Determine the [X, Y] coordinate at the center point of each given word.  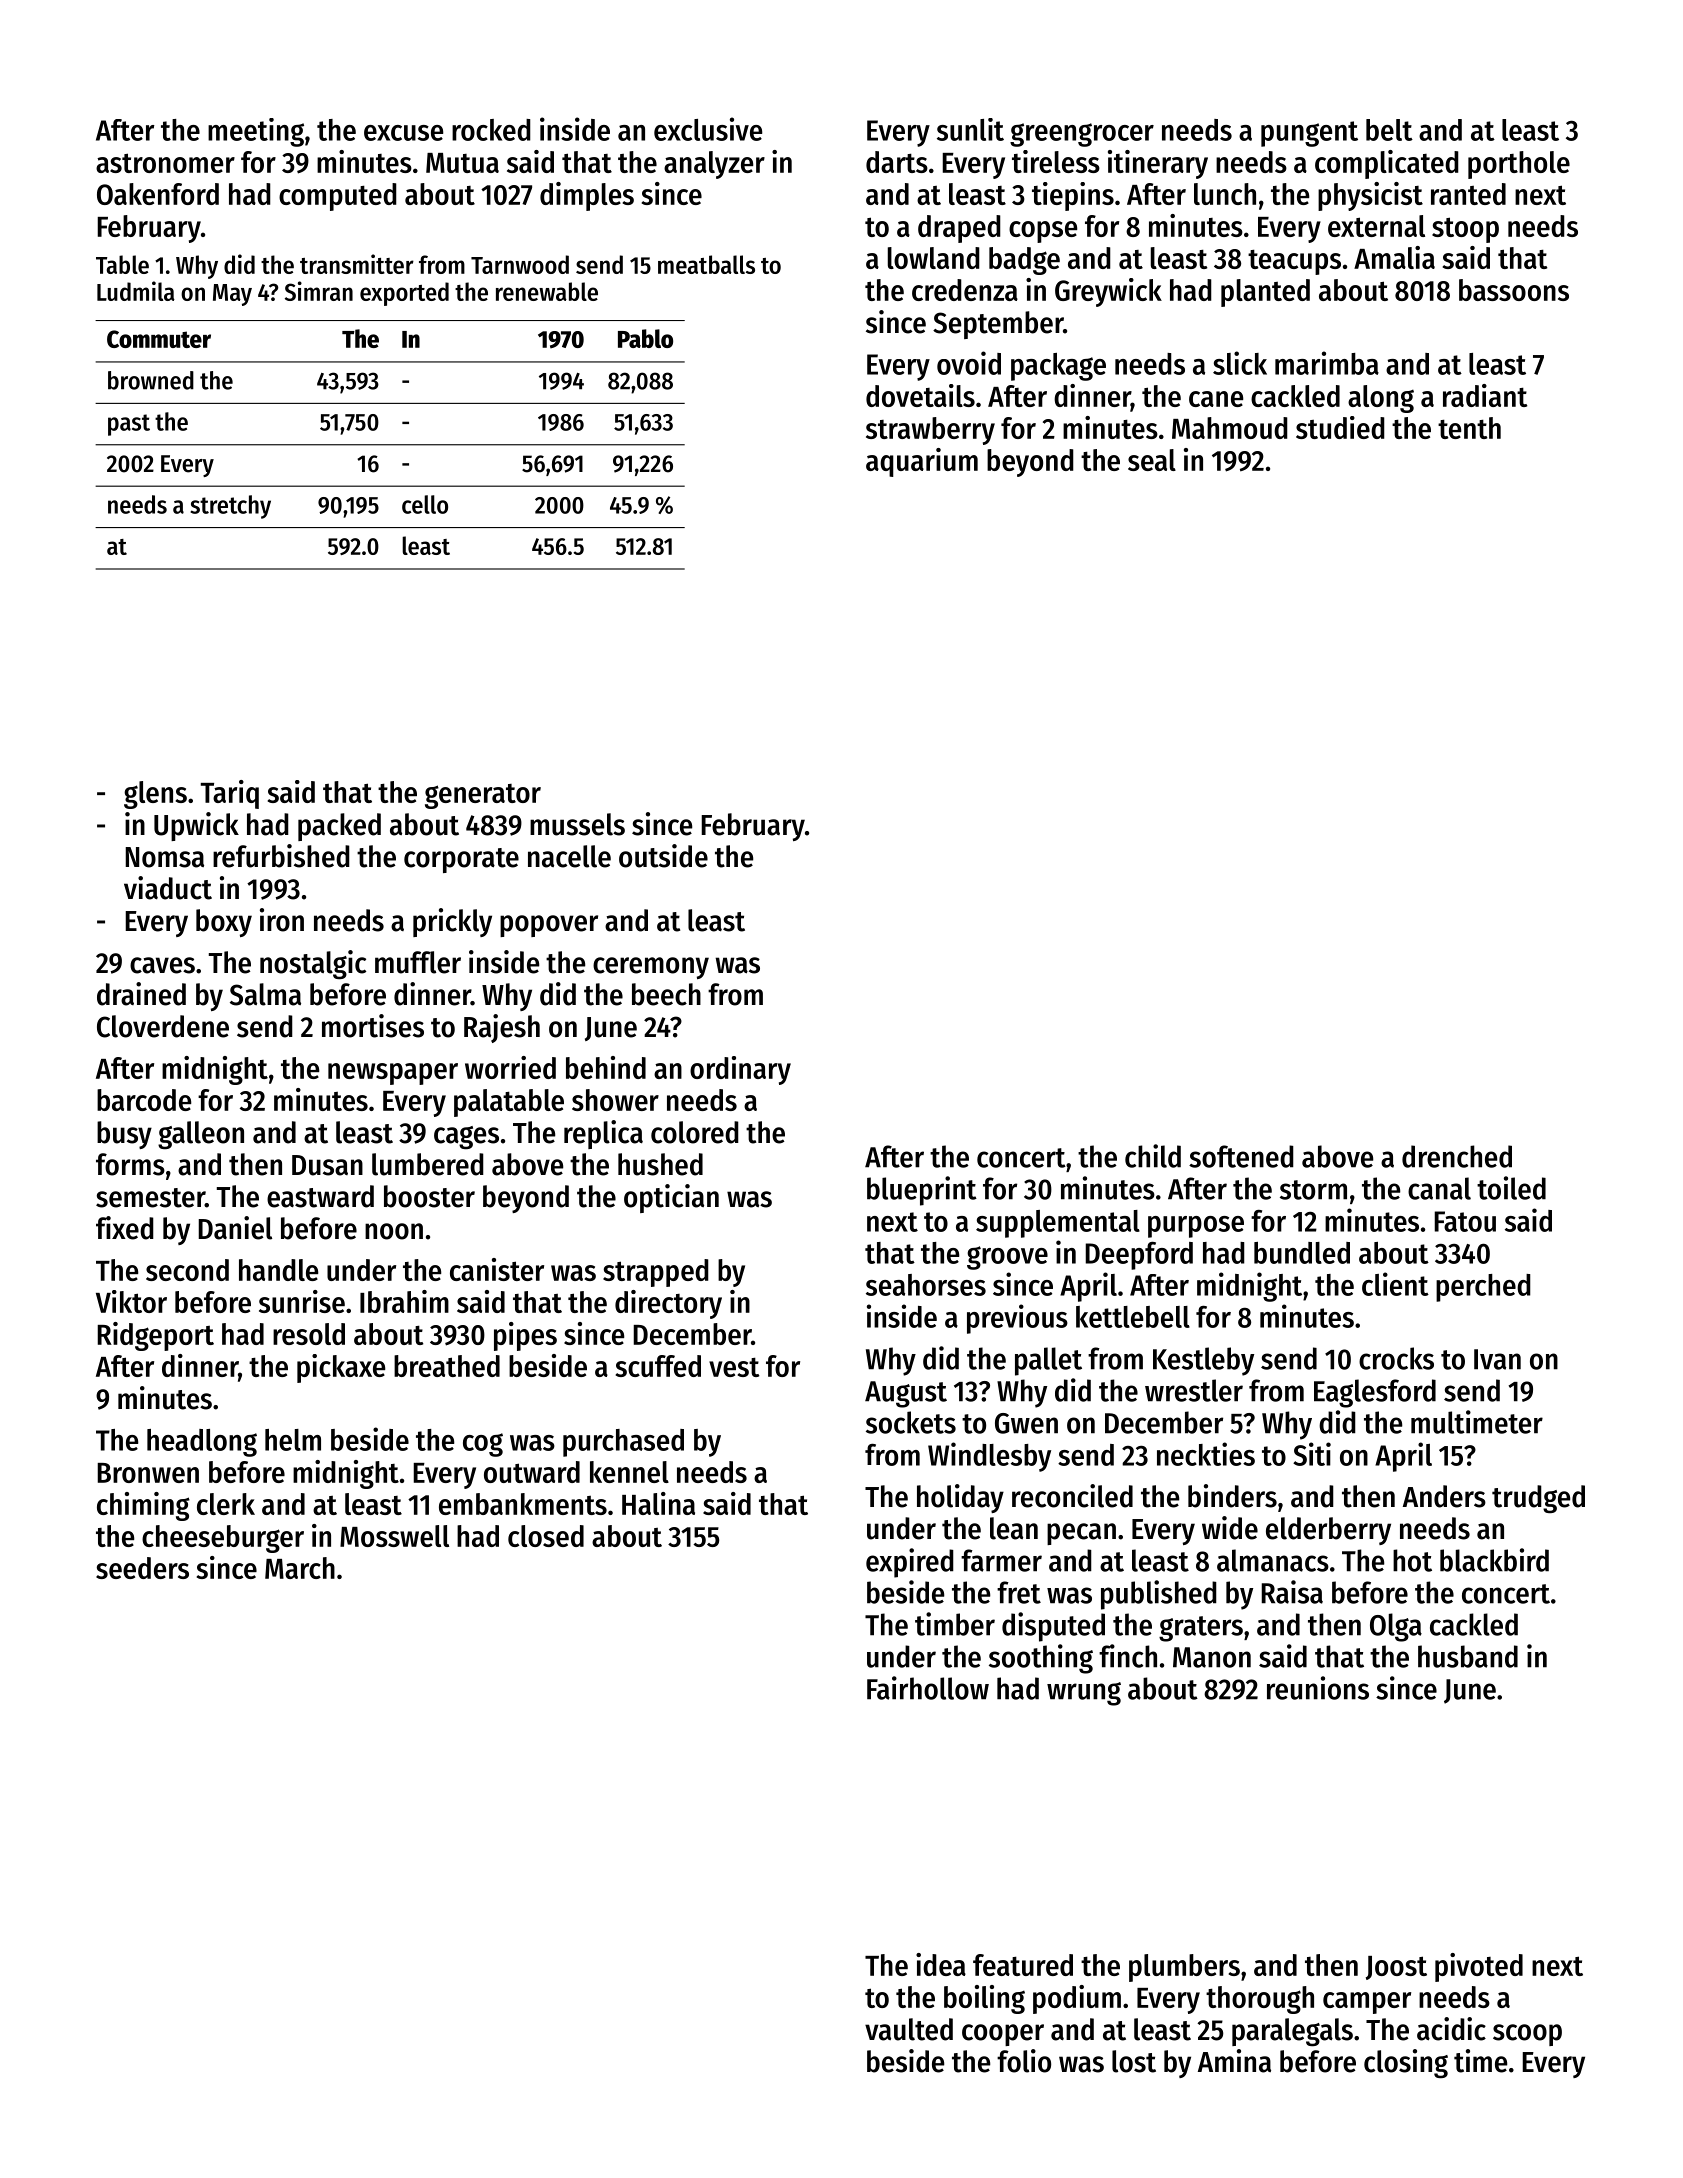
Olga [1396, 1627]
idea [941, 1964]
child [1153, 1156]
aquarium [922, 462]
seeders [142, 1568]
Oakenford [158, 194]
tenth [1469, 428]
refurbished [281, 856]
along [1381, 399]
